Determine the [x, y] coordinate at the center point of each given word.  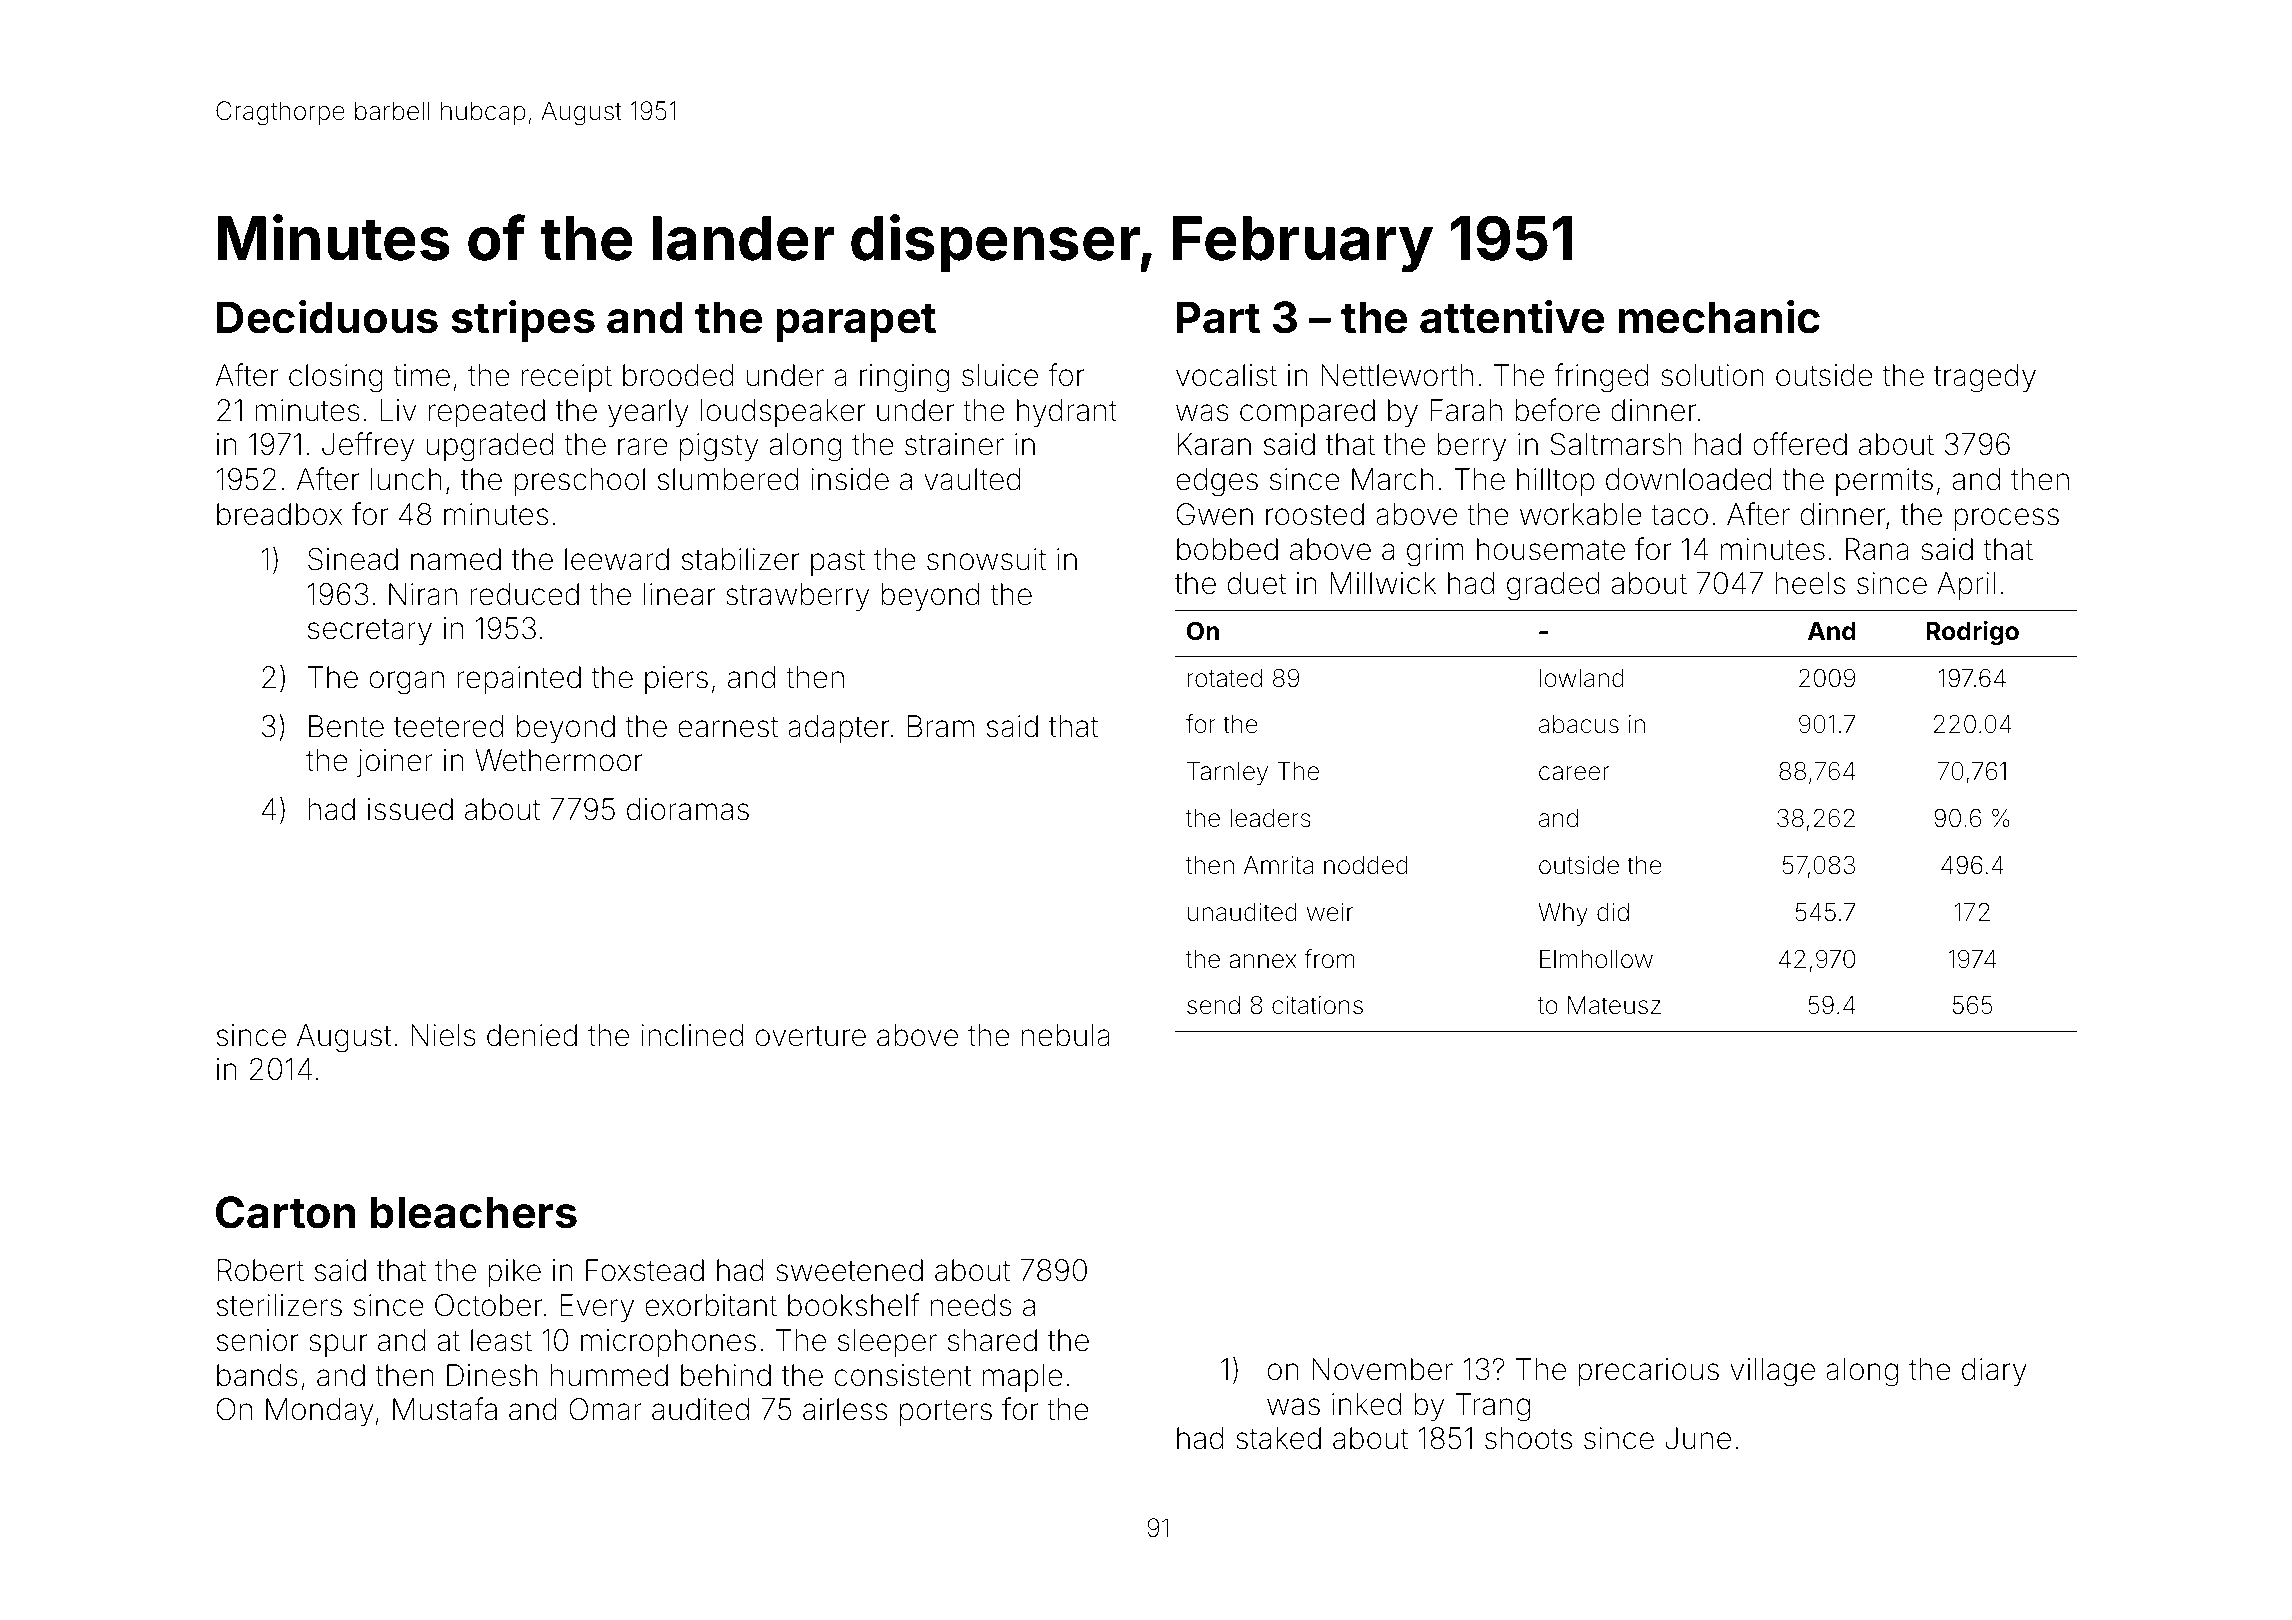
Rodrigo [1972, 633]
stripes [523, 321]
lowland [1582, 678]
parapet [856, 323]
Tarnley [1227, 773]
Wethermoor [558, 760]
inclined [692, 1035]
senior [257, 1340]
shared [992, 1340]
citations [1317, 1005]
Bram [941, 726]
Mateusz [1614, 1005]
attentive [1512, 317]
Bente [346, 726]
